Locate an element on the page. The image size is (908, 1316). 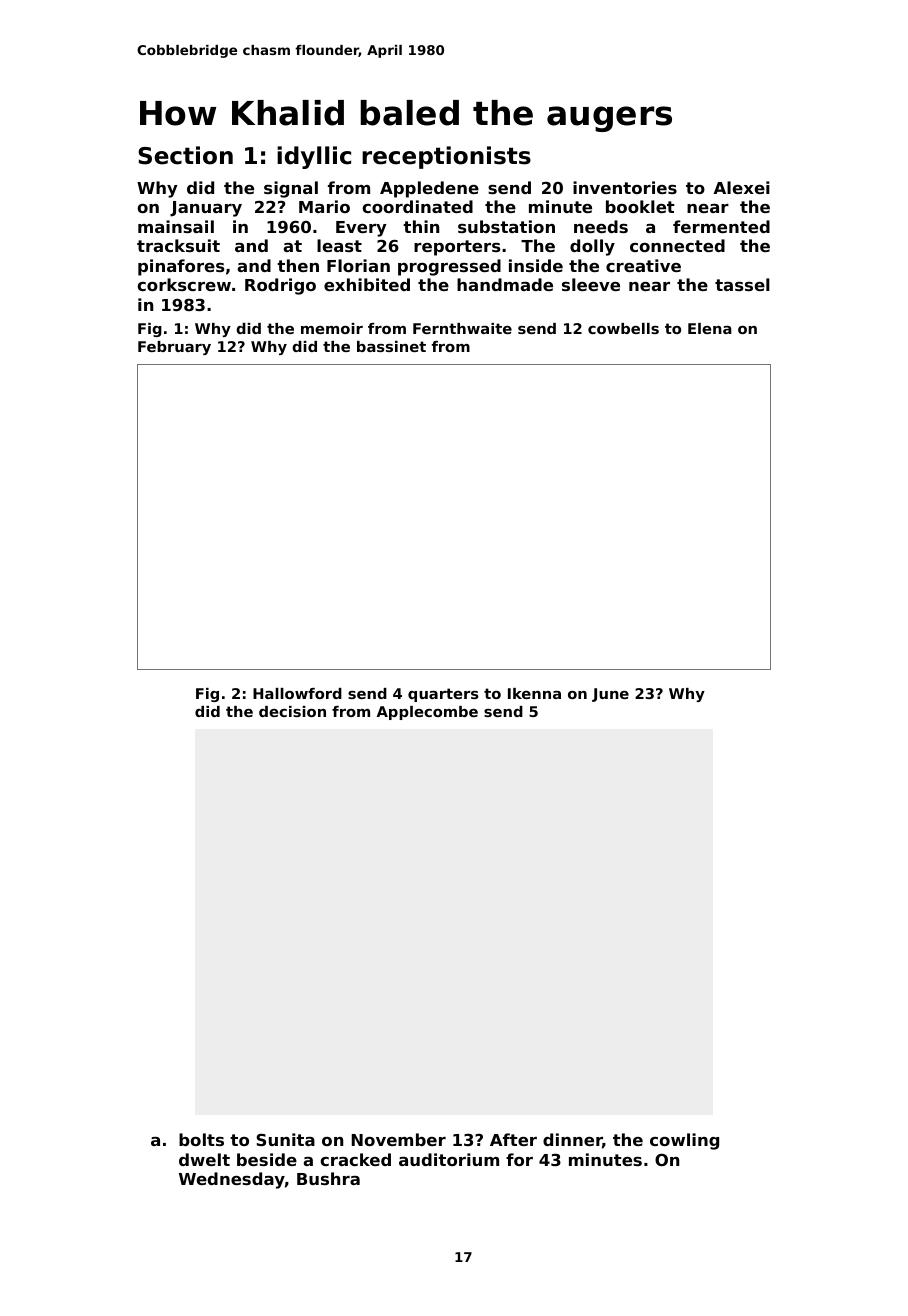
quarters is located at coordinates (443, 695).
